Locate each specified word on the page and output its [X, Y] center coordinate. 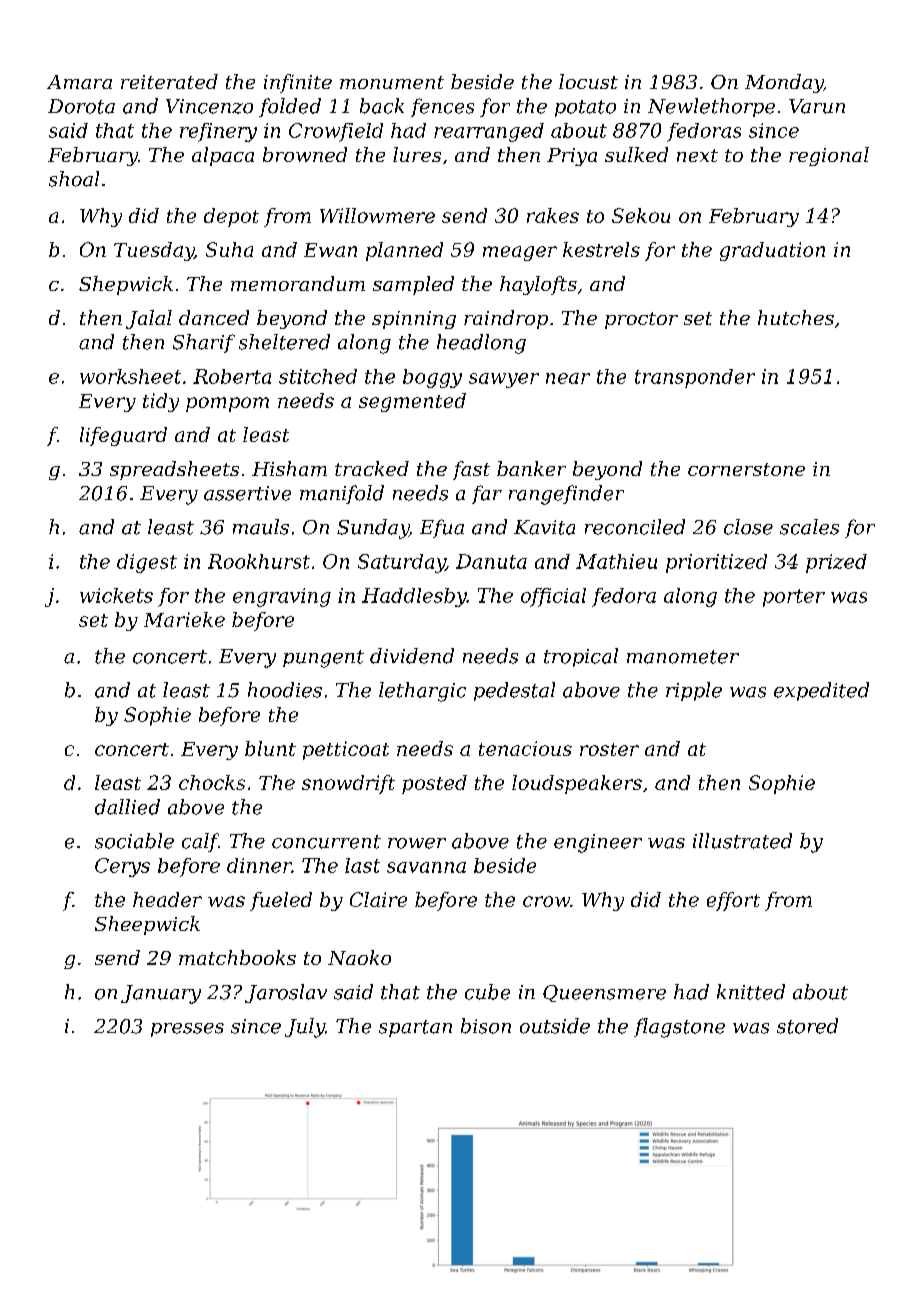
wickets [116, 595]
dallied [127, 807]
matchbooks [237, 957]
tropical [581, 657]
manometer [683, 657]
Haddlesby [414, 597]
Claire [378, 899]
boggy [432, 378]
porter [794, 598]
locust [588, 81]
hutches [796, 317]
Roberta [232, 376]
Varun [817, 106]
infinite [298, 83]
